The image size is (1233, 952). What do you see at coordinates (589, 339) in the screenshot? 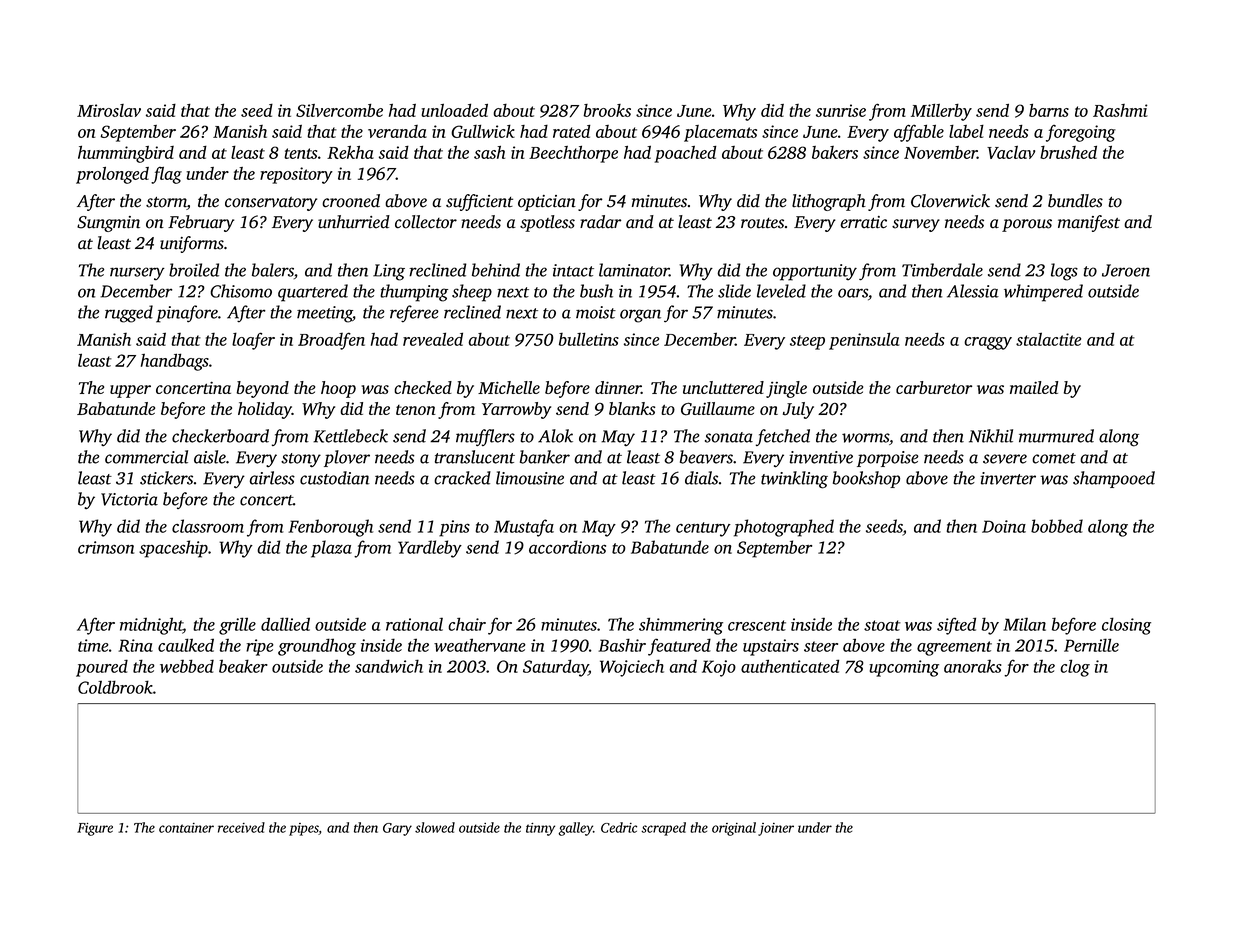
I see `bulletins` at bounding box center [589, 339].
